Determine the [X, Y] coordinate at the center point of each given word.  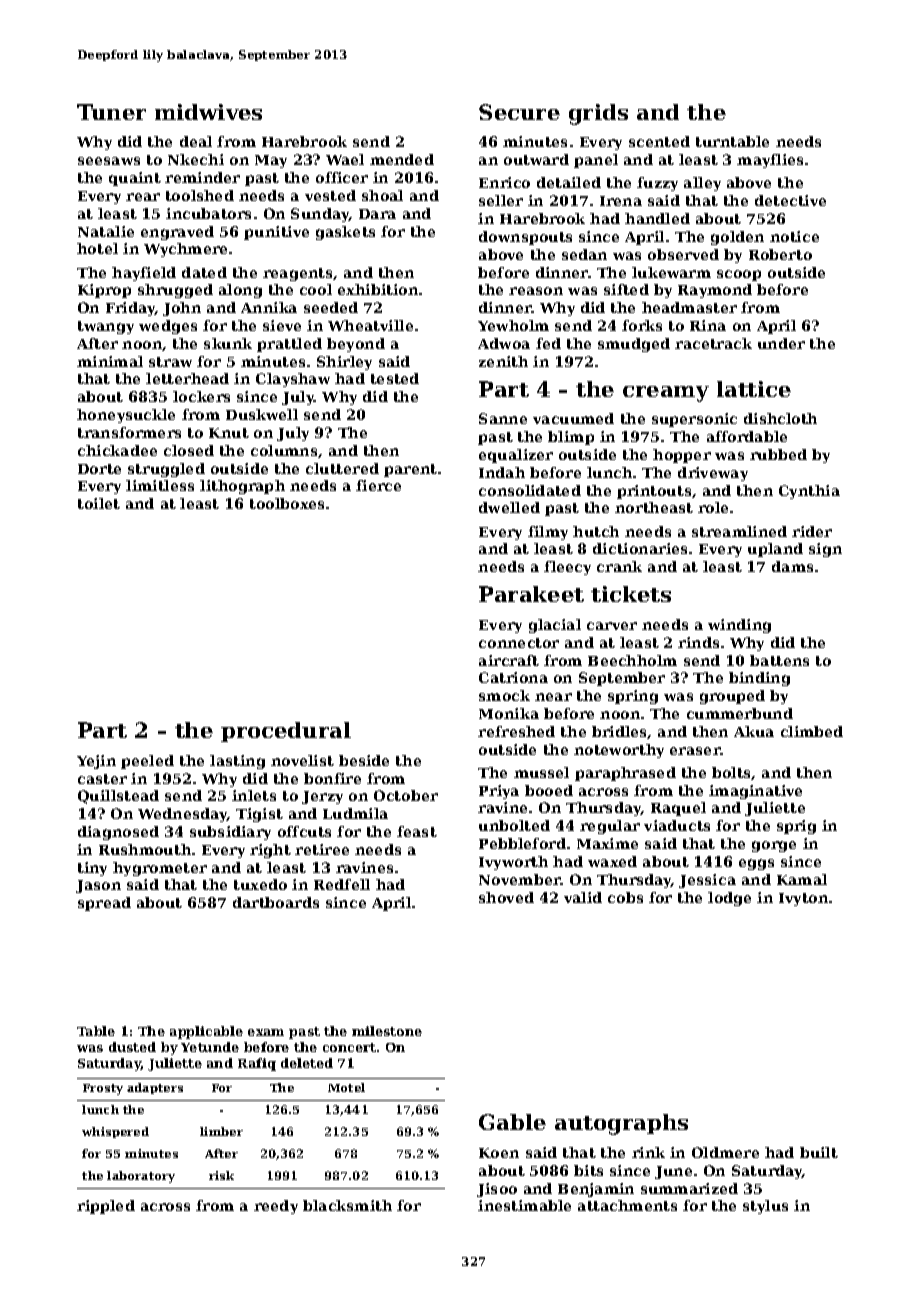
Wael [345, 159]
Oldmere [725, 1152]
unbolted [514, 825]
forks [642, 325]
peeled [147, 762]
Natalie [106, 231]
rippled [106, 1207]
